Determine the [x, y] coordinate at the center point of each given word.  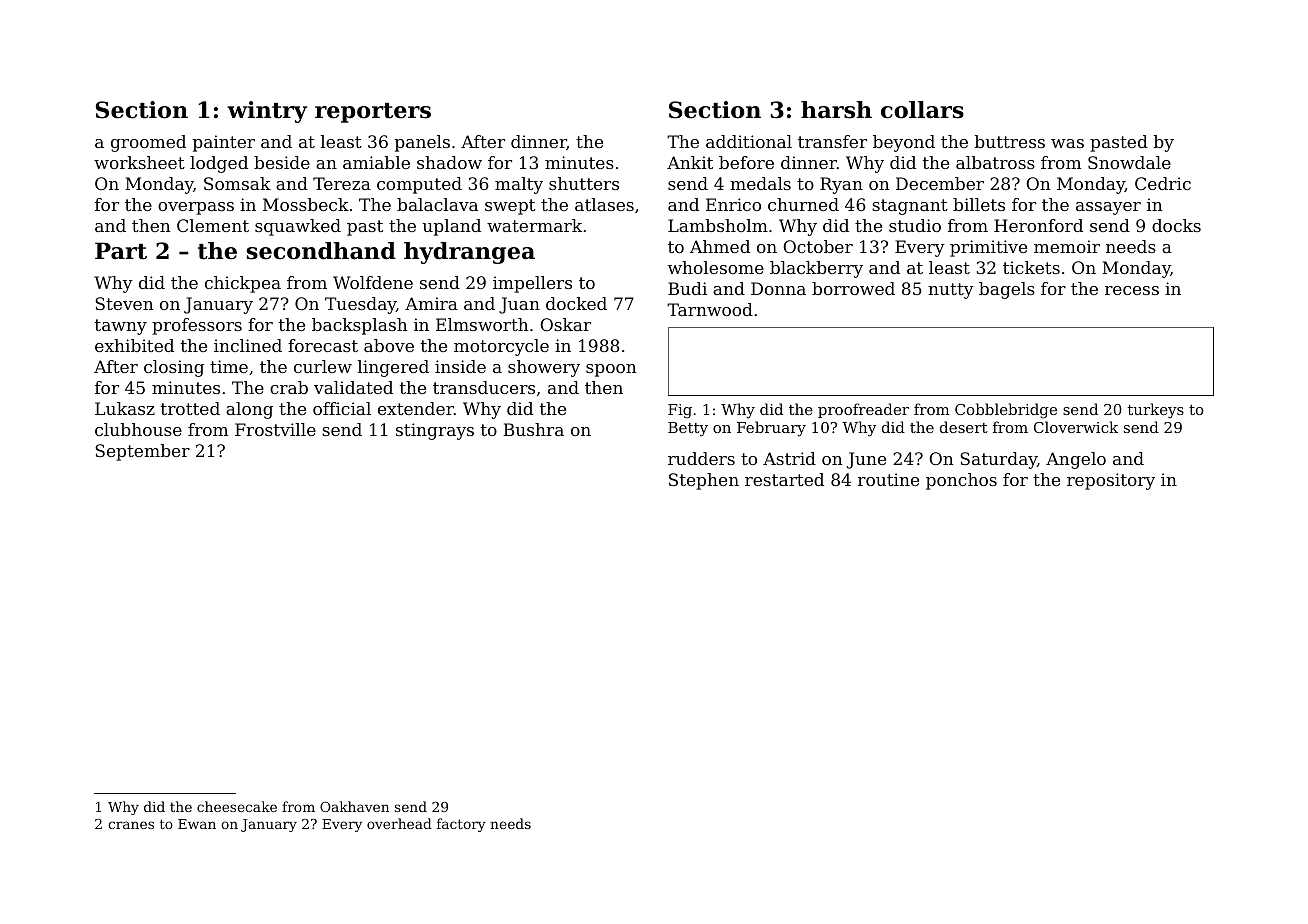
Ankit [690, 162]
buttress [1010, 141]
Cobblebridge [1006, 411]
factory [461, 825]
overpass [196, 208]
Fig [680, 411]
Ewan [197, 824]
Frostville [275, 429]
